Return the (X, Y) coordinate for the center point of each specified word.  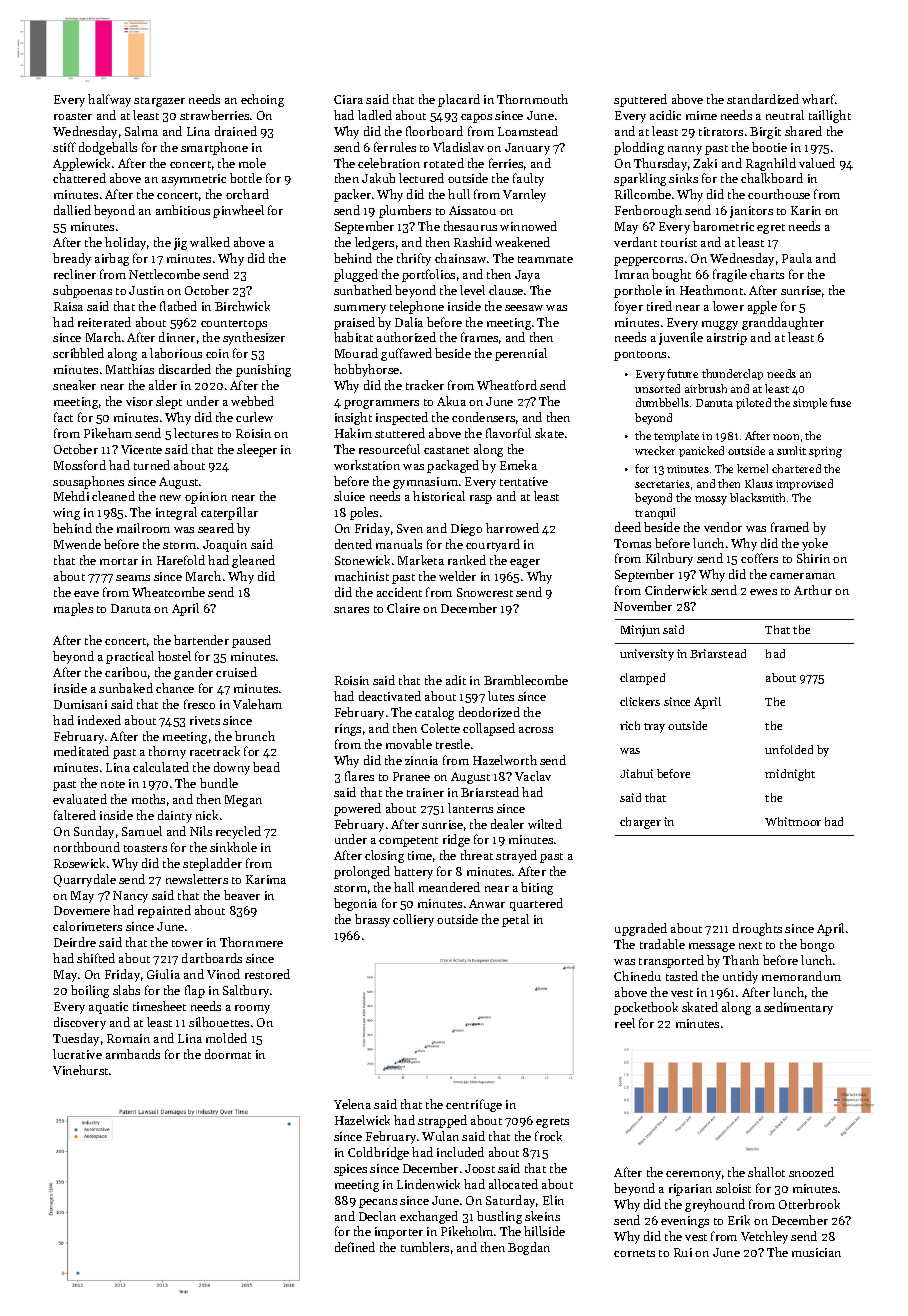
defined (355, 1247)
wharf (819, 99)
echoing (262, 100)
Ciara (348, 99)
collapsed (489, 729)
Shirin (813, 558)
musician (816, 1252)
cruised (236, 672)
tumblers (425, 1247)
